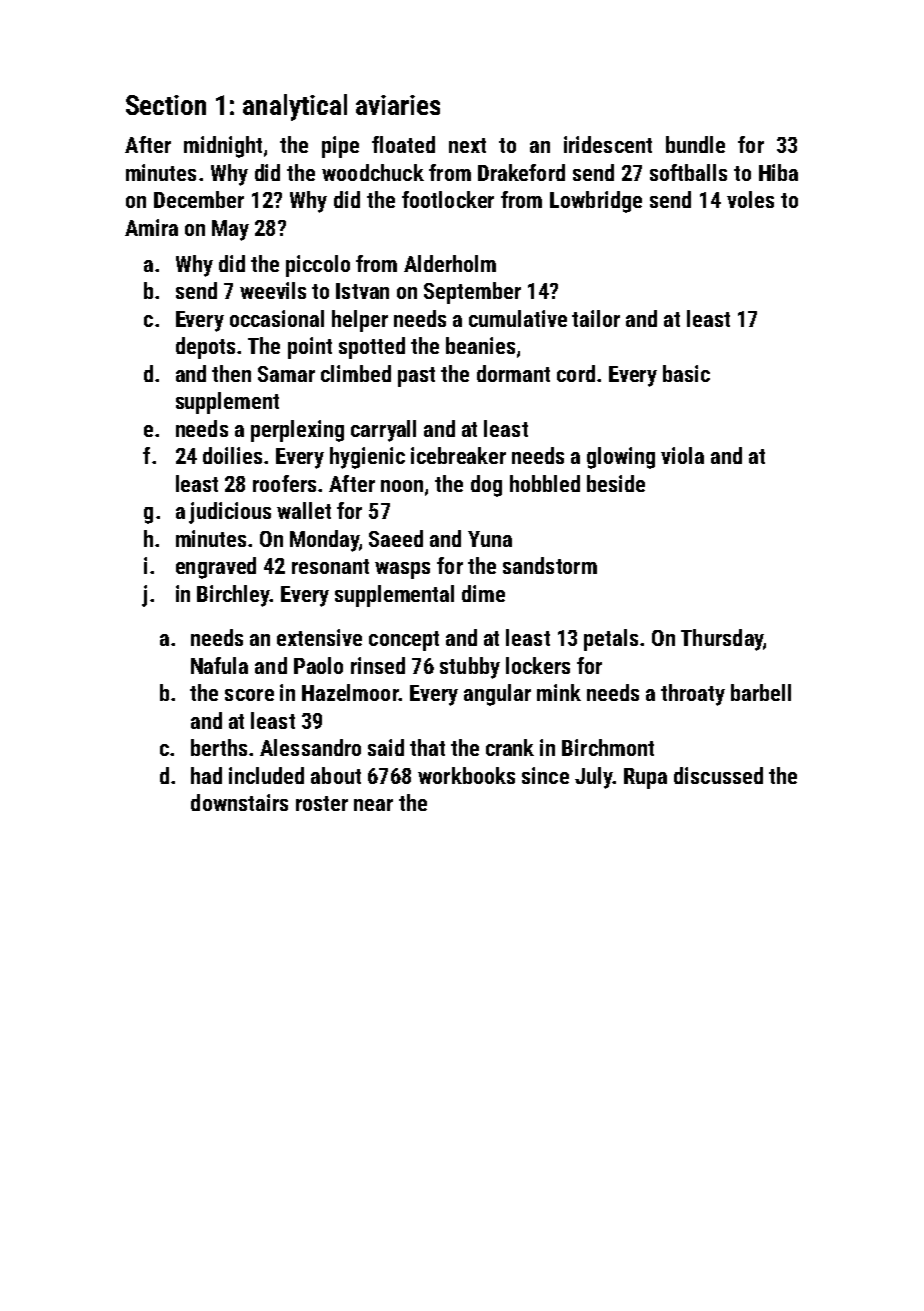 This page has height=1311, width=924. What do you see at coordinates (513, 373) in the page?
I see `dormant` at bounding box center [513, 373].
